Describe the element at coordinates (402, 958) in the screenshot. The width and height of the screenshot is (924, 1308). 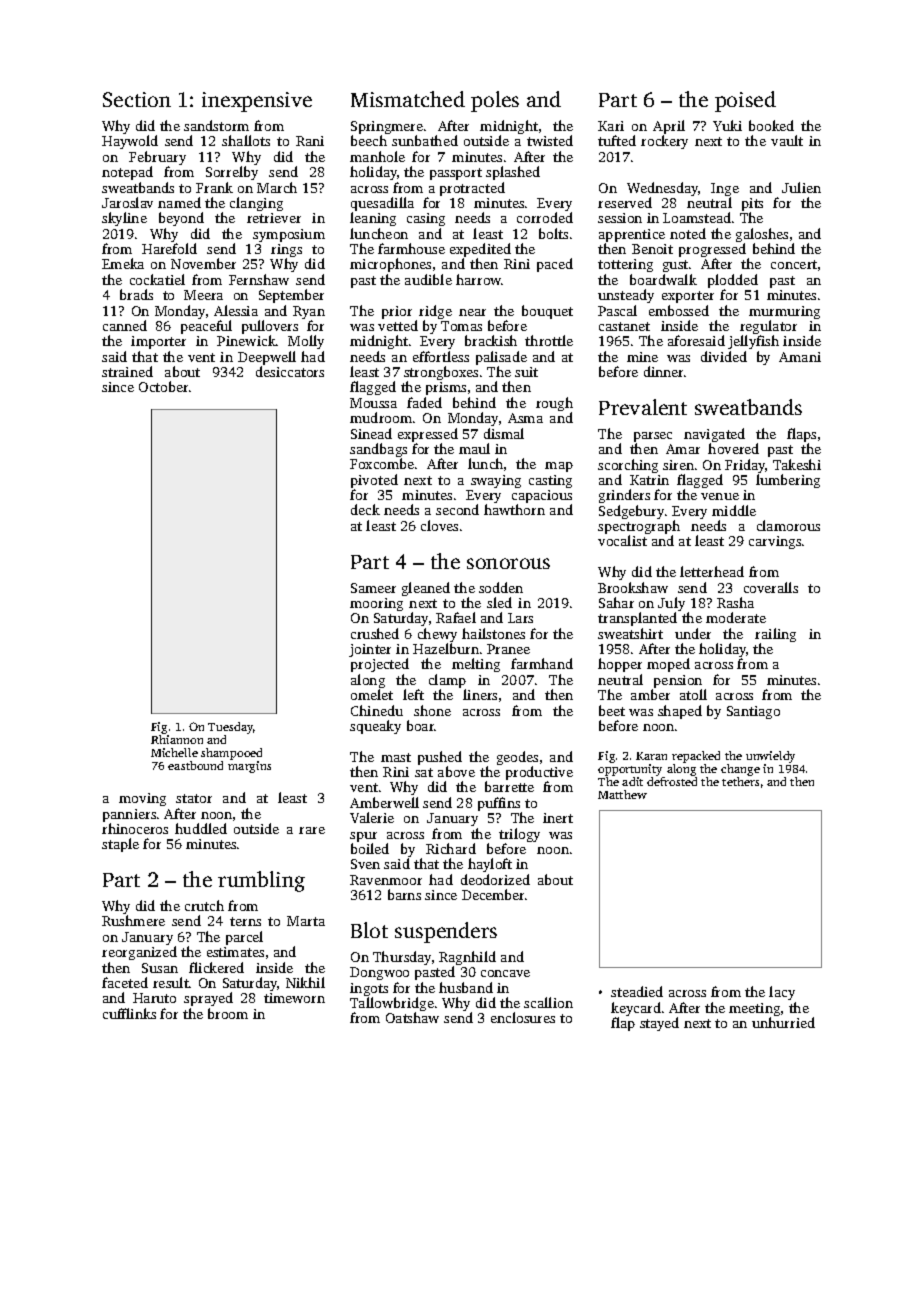
I see `Thursday` at that location.
